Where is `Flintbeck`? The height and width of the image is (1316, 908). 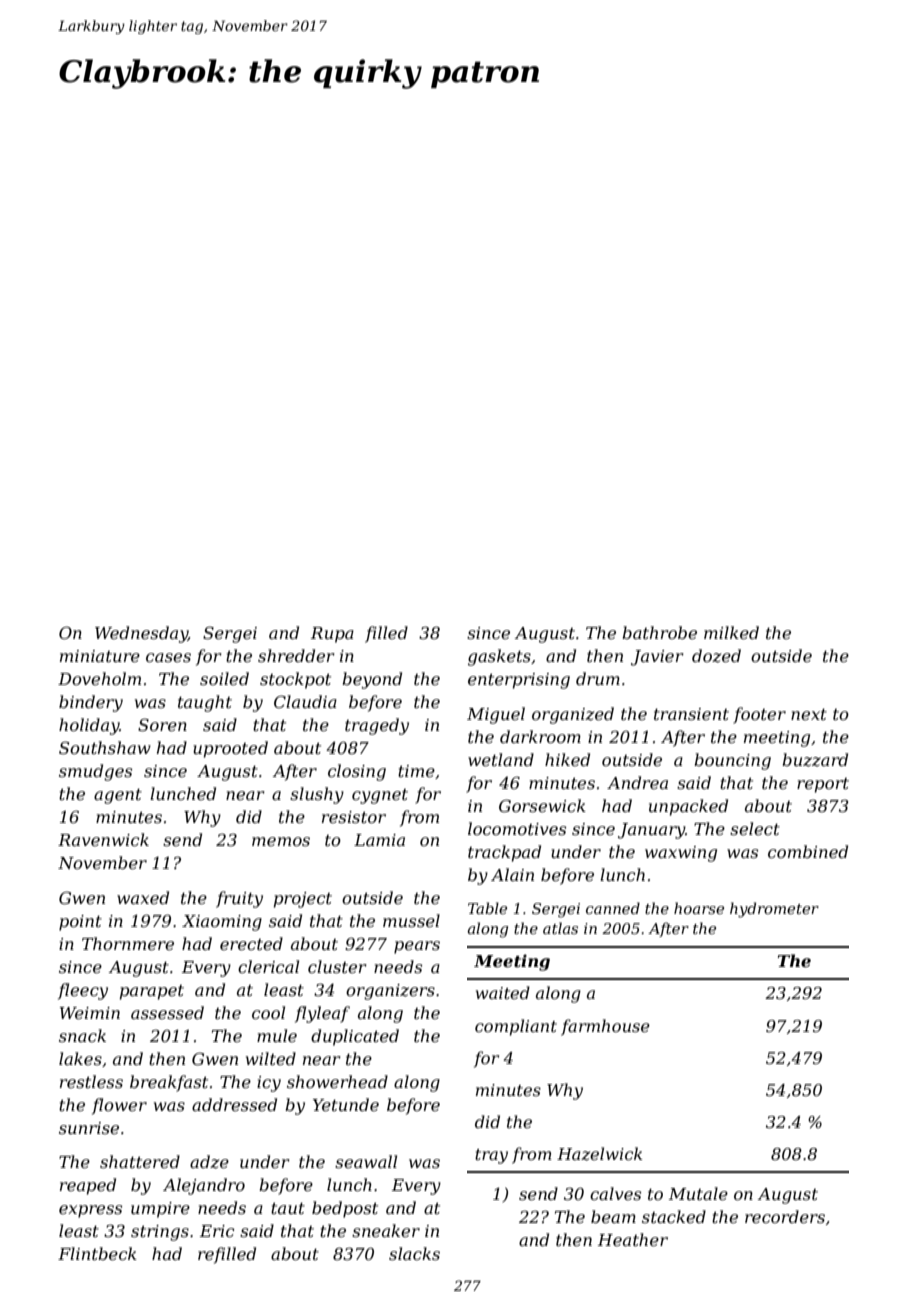
Flintbeck is located at coordinates (97, 1253).
